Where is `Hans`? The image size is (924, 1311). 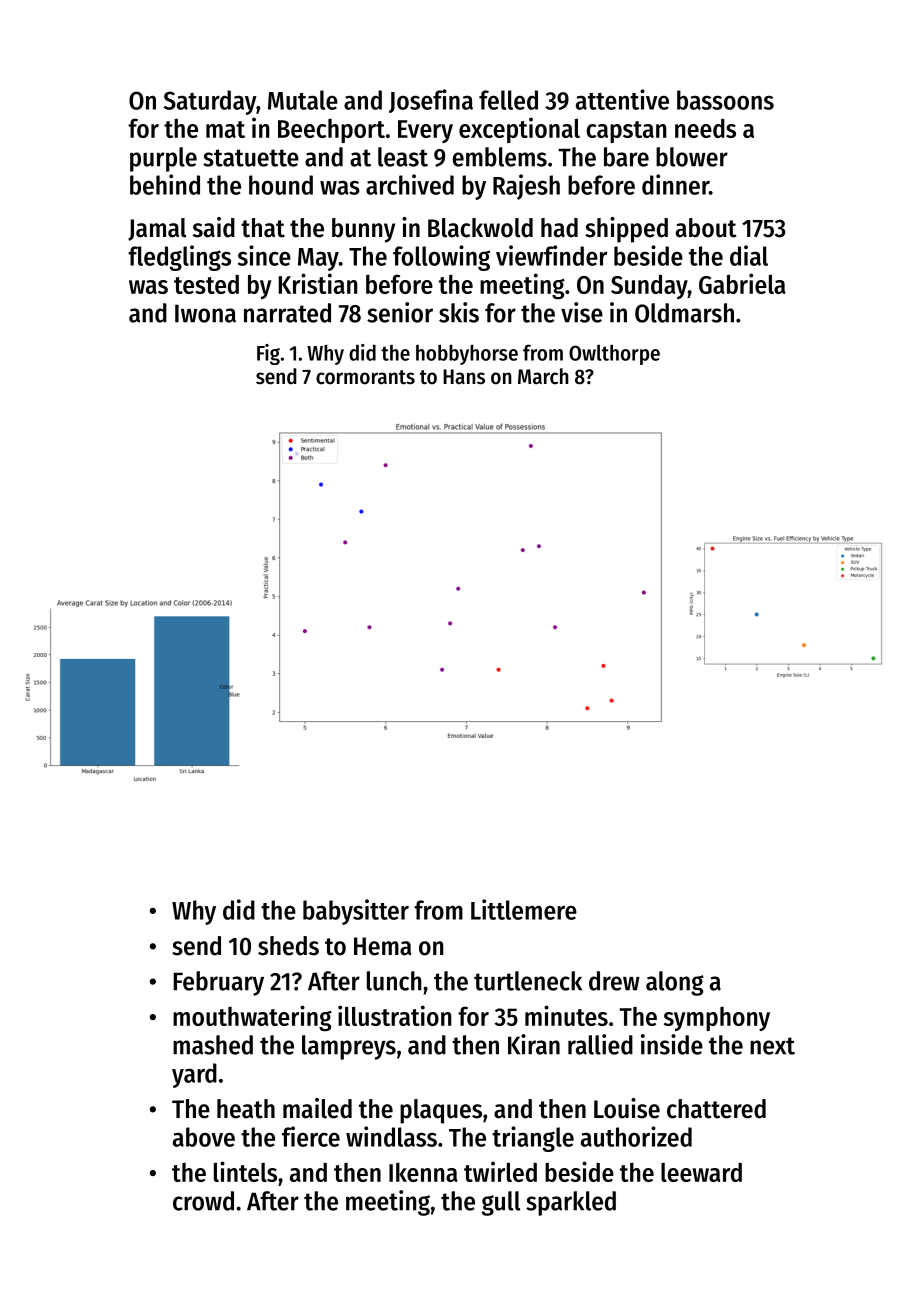 Hans is located at coordinates (464, 377).
